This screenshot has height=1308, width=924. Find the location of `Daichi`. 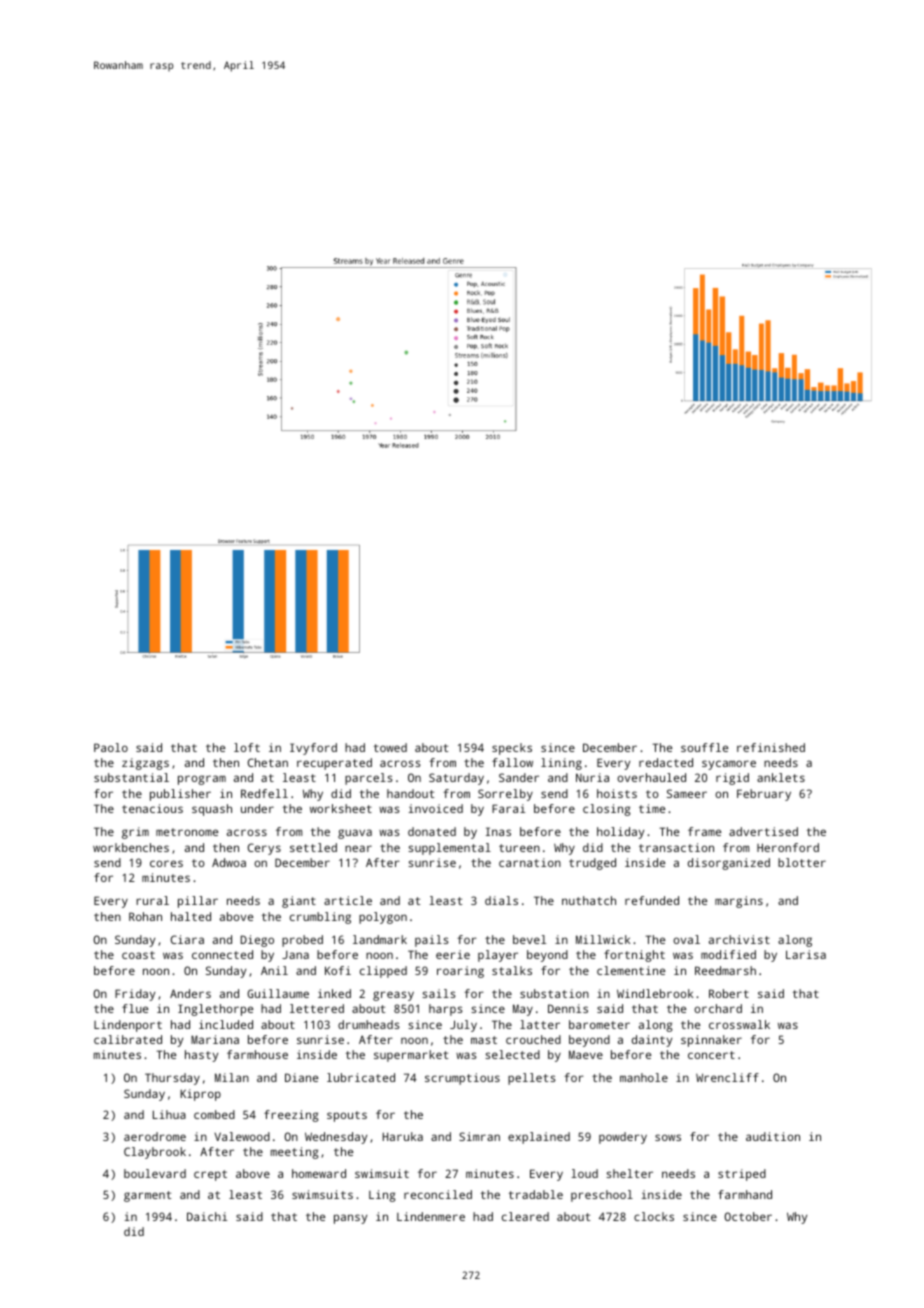

Daichi is located at coordinates (207, 1216).
